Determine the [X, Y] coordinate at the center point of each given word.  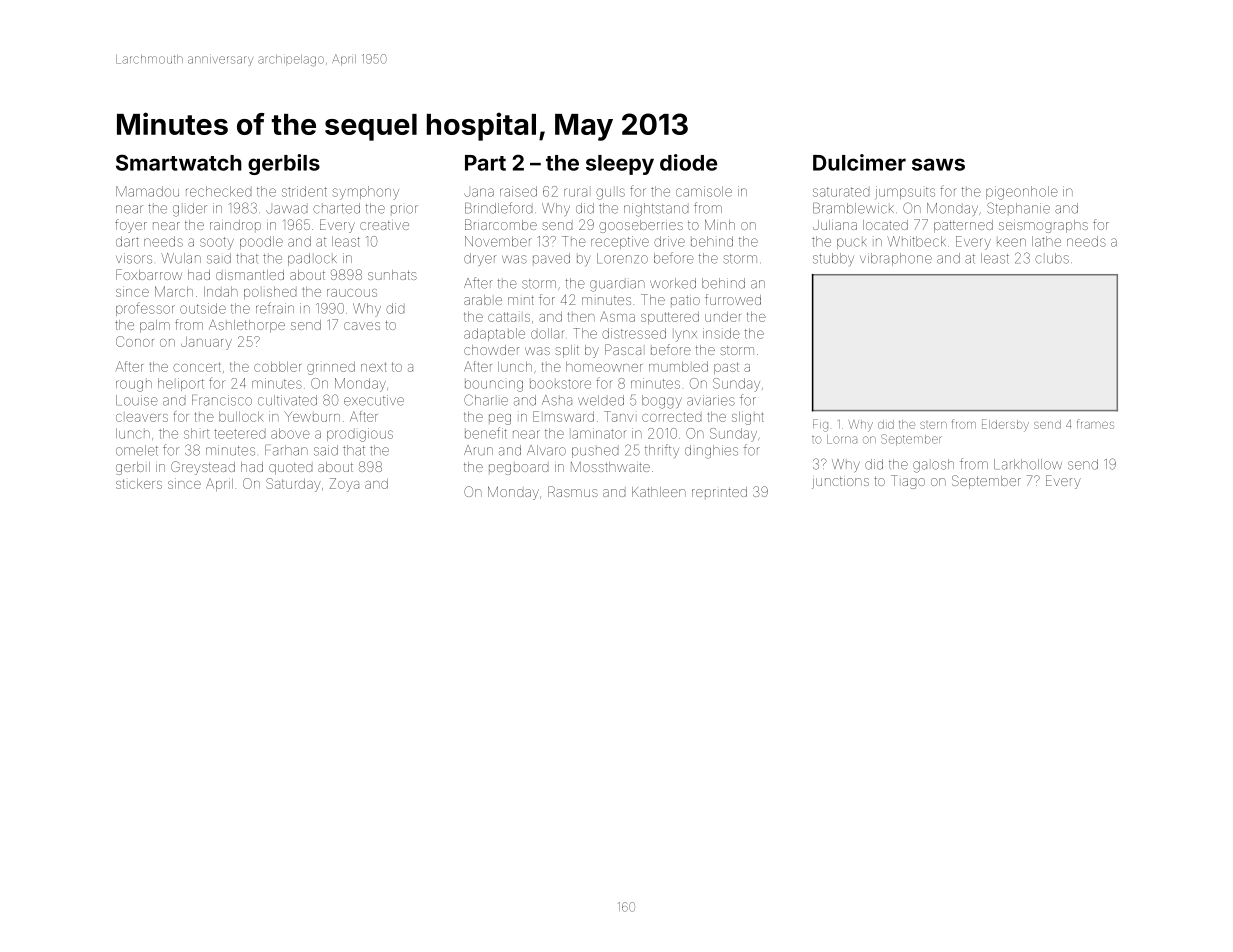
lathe [1046, 241]
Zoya [344, 485]
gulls [610, 194]
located [885, 225]
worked [673, 283]
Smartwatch [179, 162]
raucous [352, 293]
